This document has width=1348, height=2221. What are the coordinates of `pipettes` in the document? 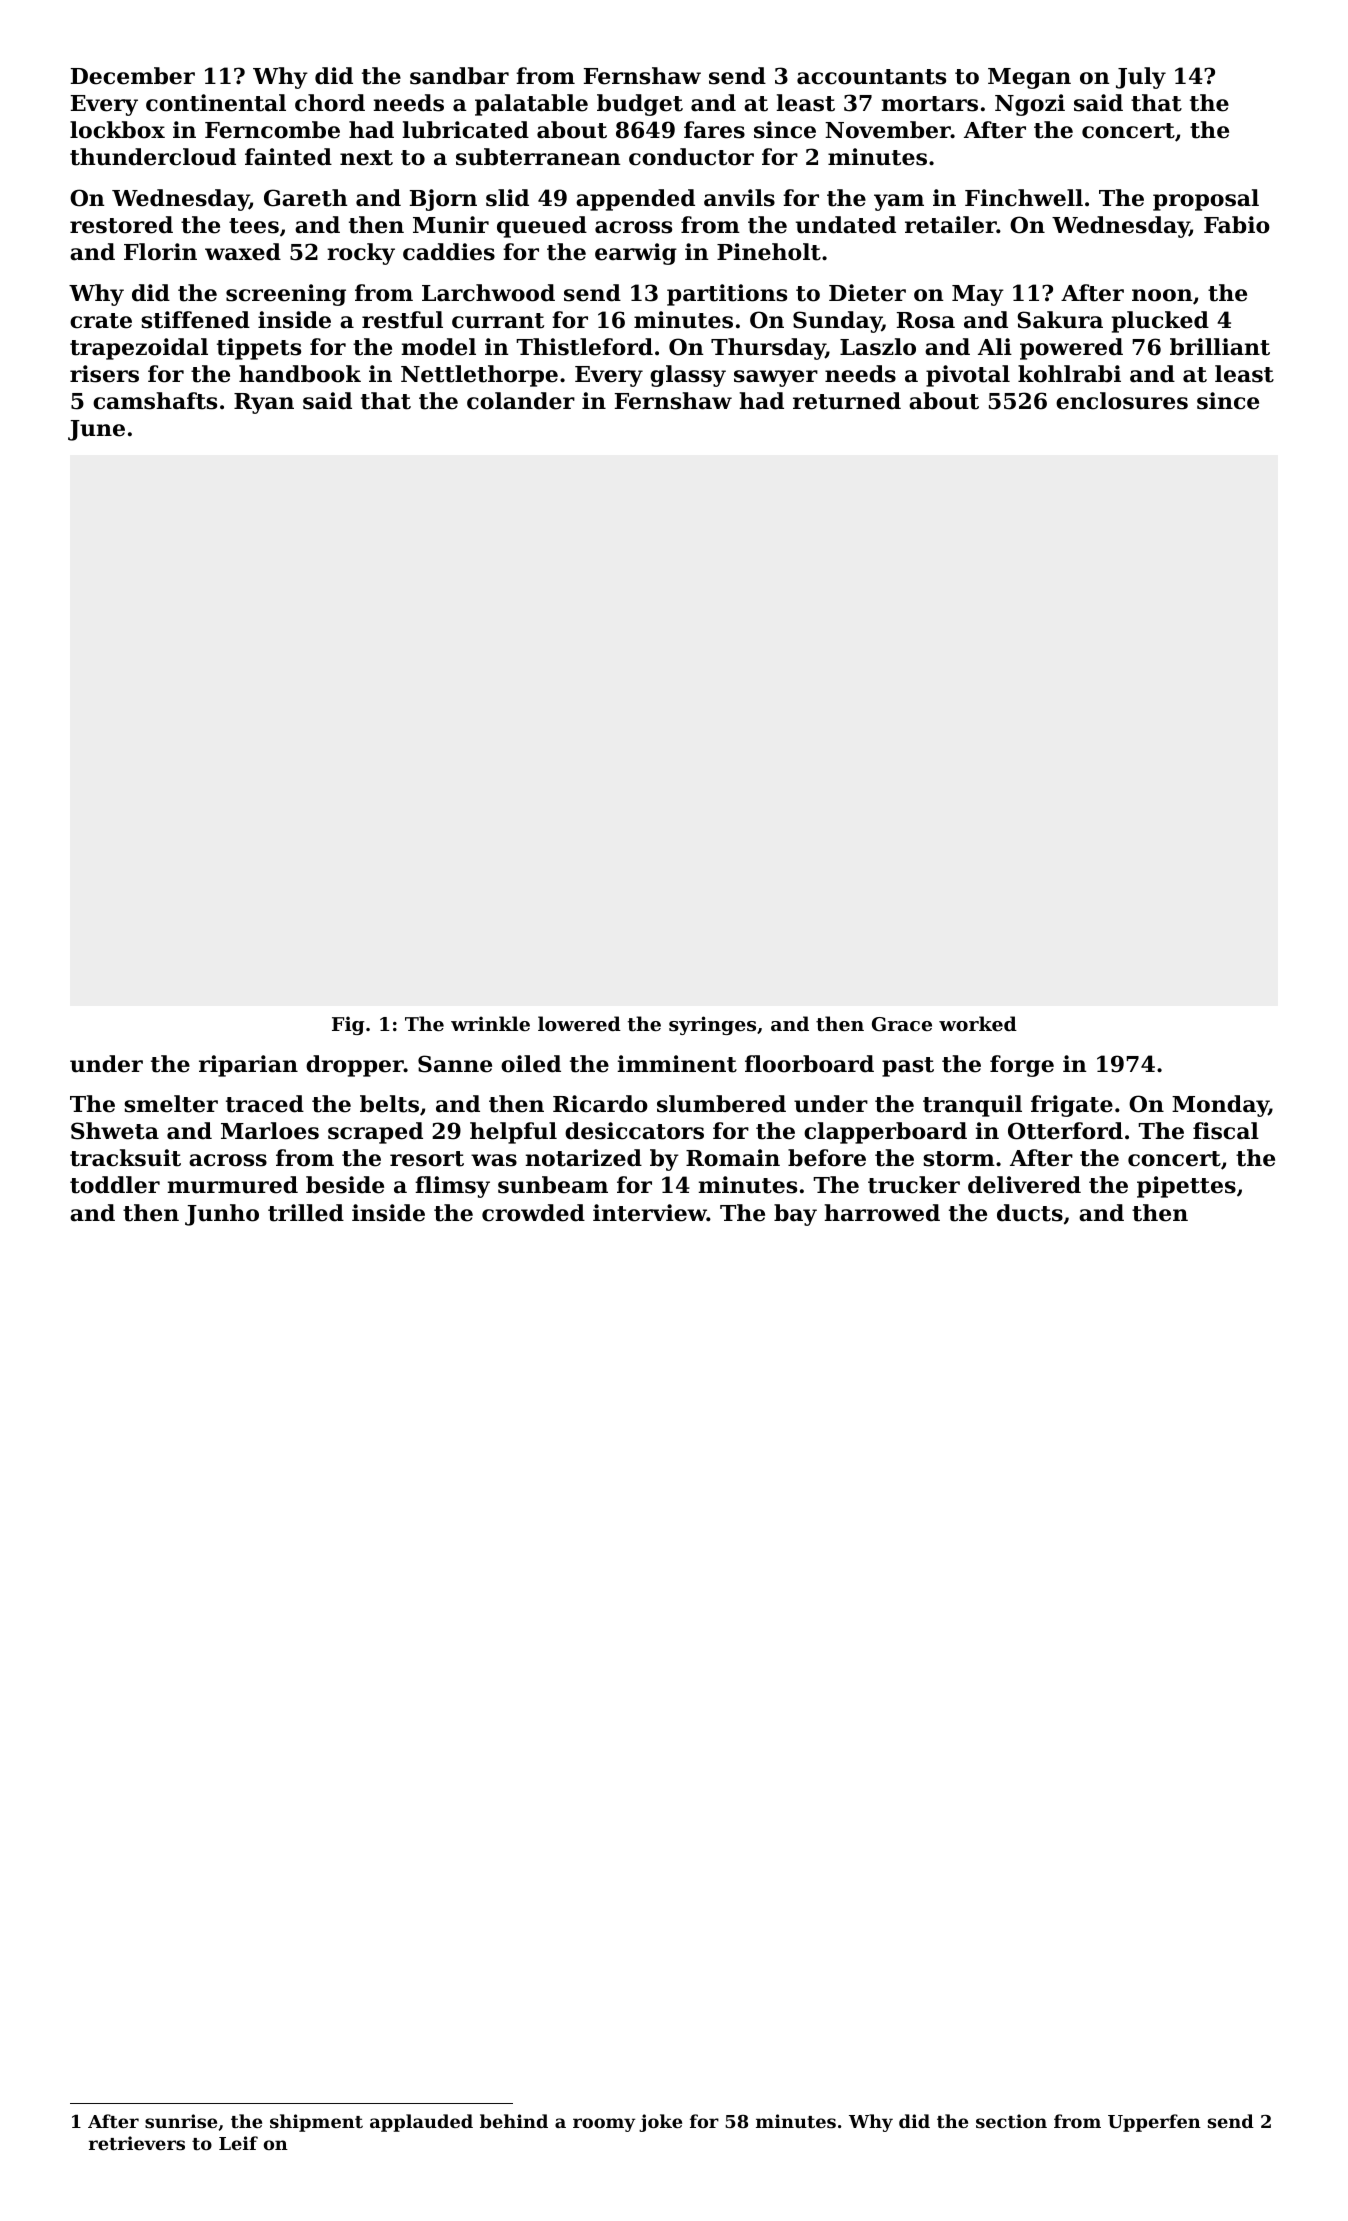 It's located at (1186, 1187).
